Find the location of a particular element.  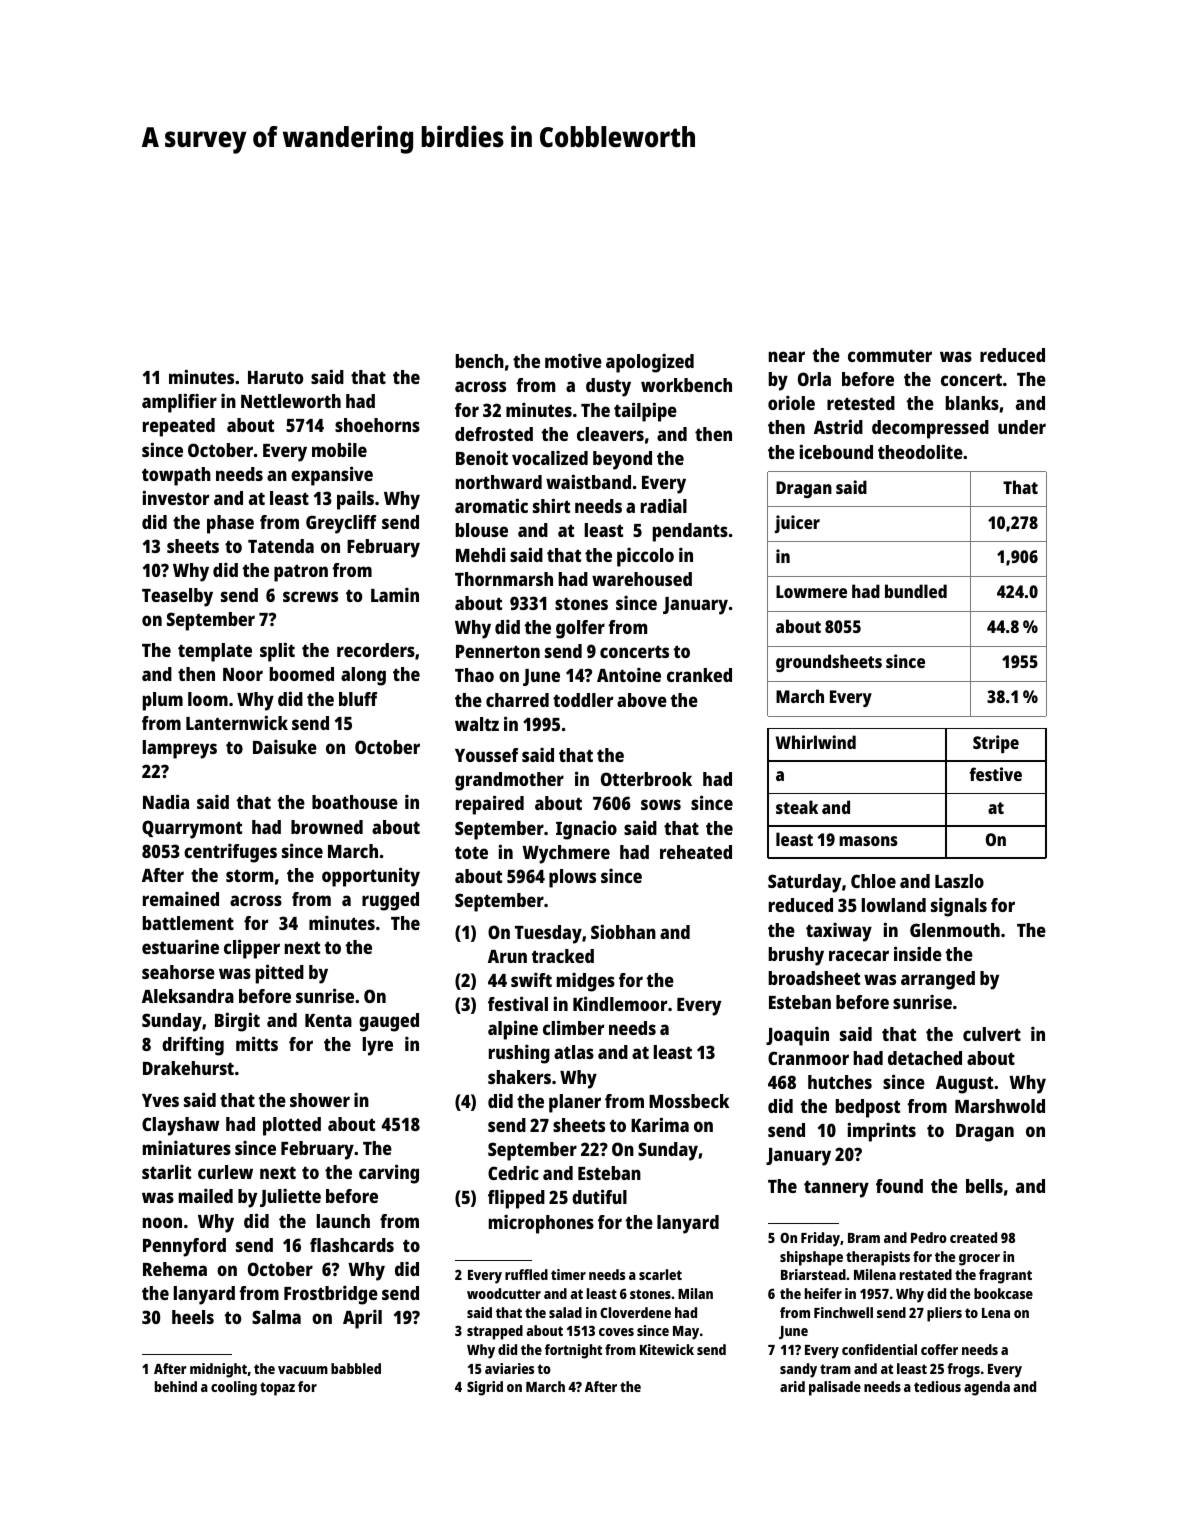

bluff is located at coordinates (358, 699).
